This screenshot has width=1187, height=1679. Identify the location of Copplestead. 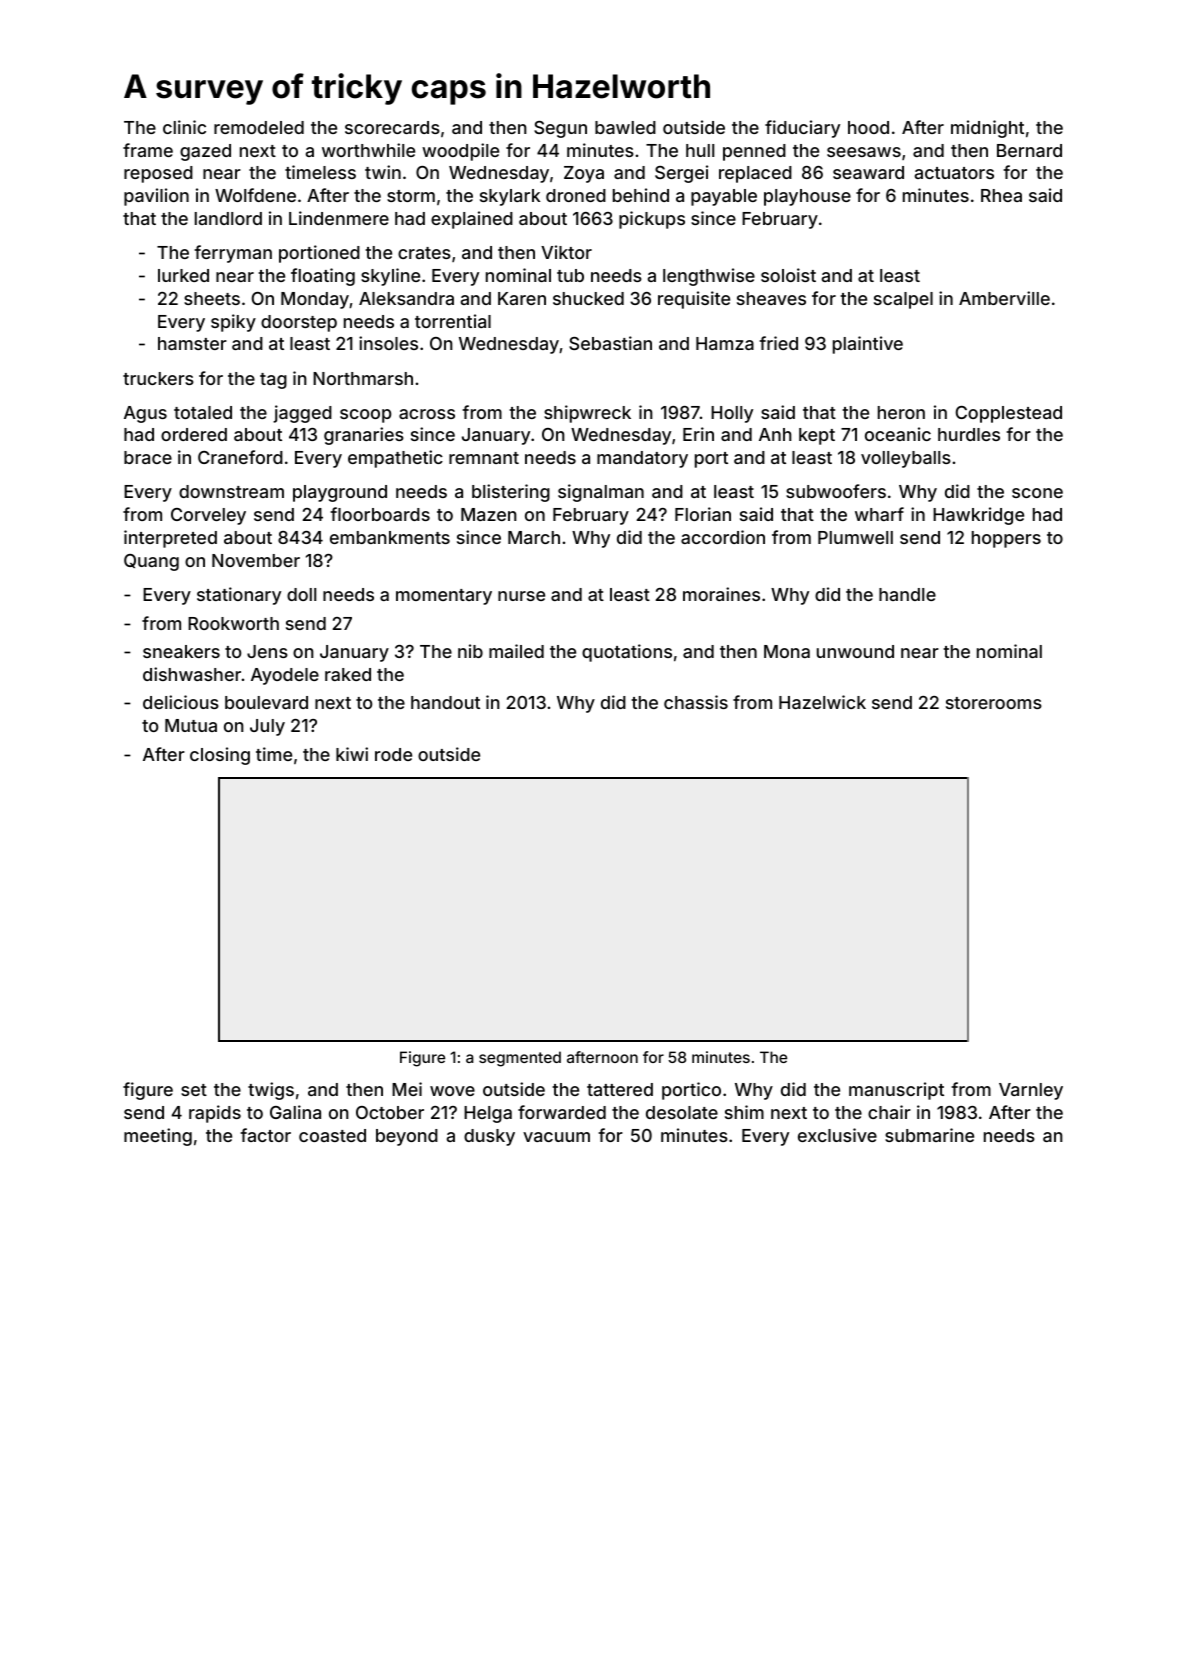
(1009, 414).
